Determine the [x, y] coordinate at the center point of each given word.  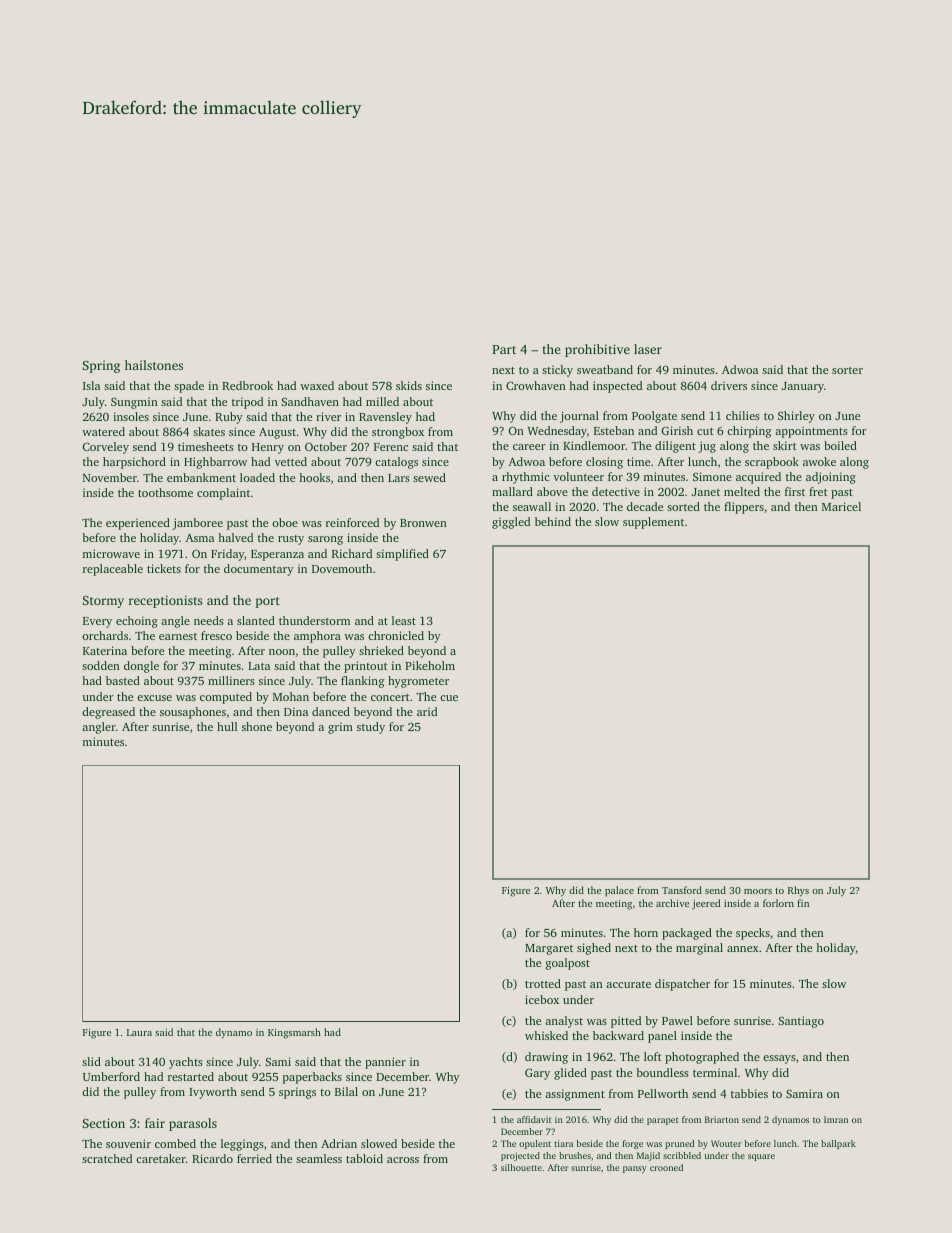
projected [520, 1156]
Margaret [549, 949]
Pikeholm [430, 665]
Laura [139, 1032]
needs [209, 620]
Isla [91, 385]
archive [672, 903]
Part [504, 349]
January [803, 387]
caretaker [161, 1158]
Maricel [841, 506]
